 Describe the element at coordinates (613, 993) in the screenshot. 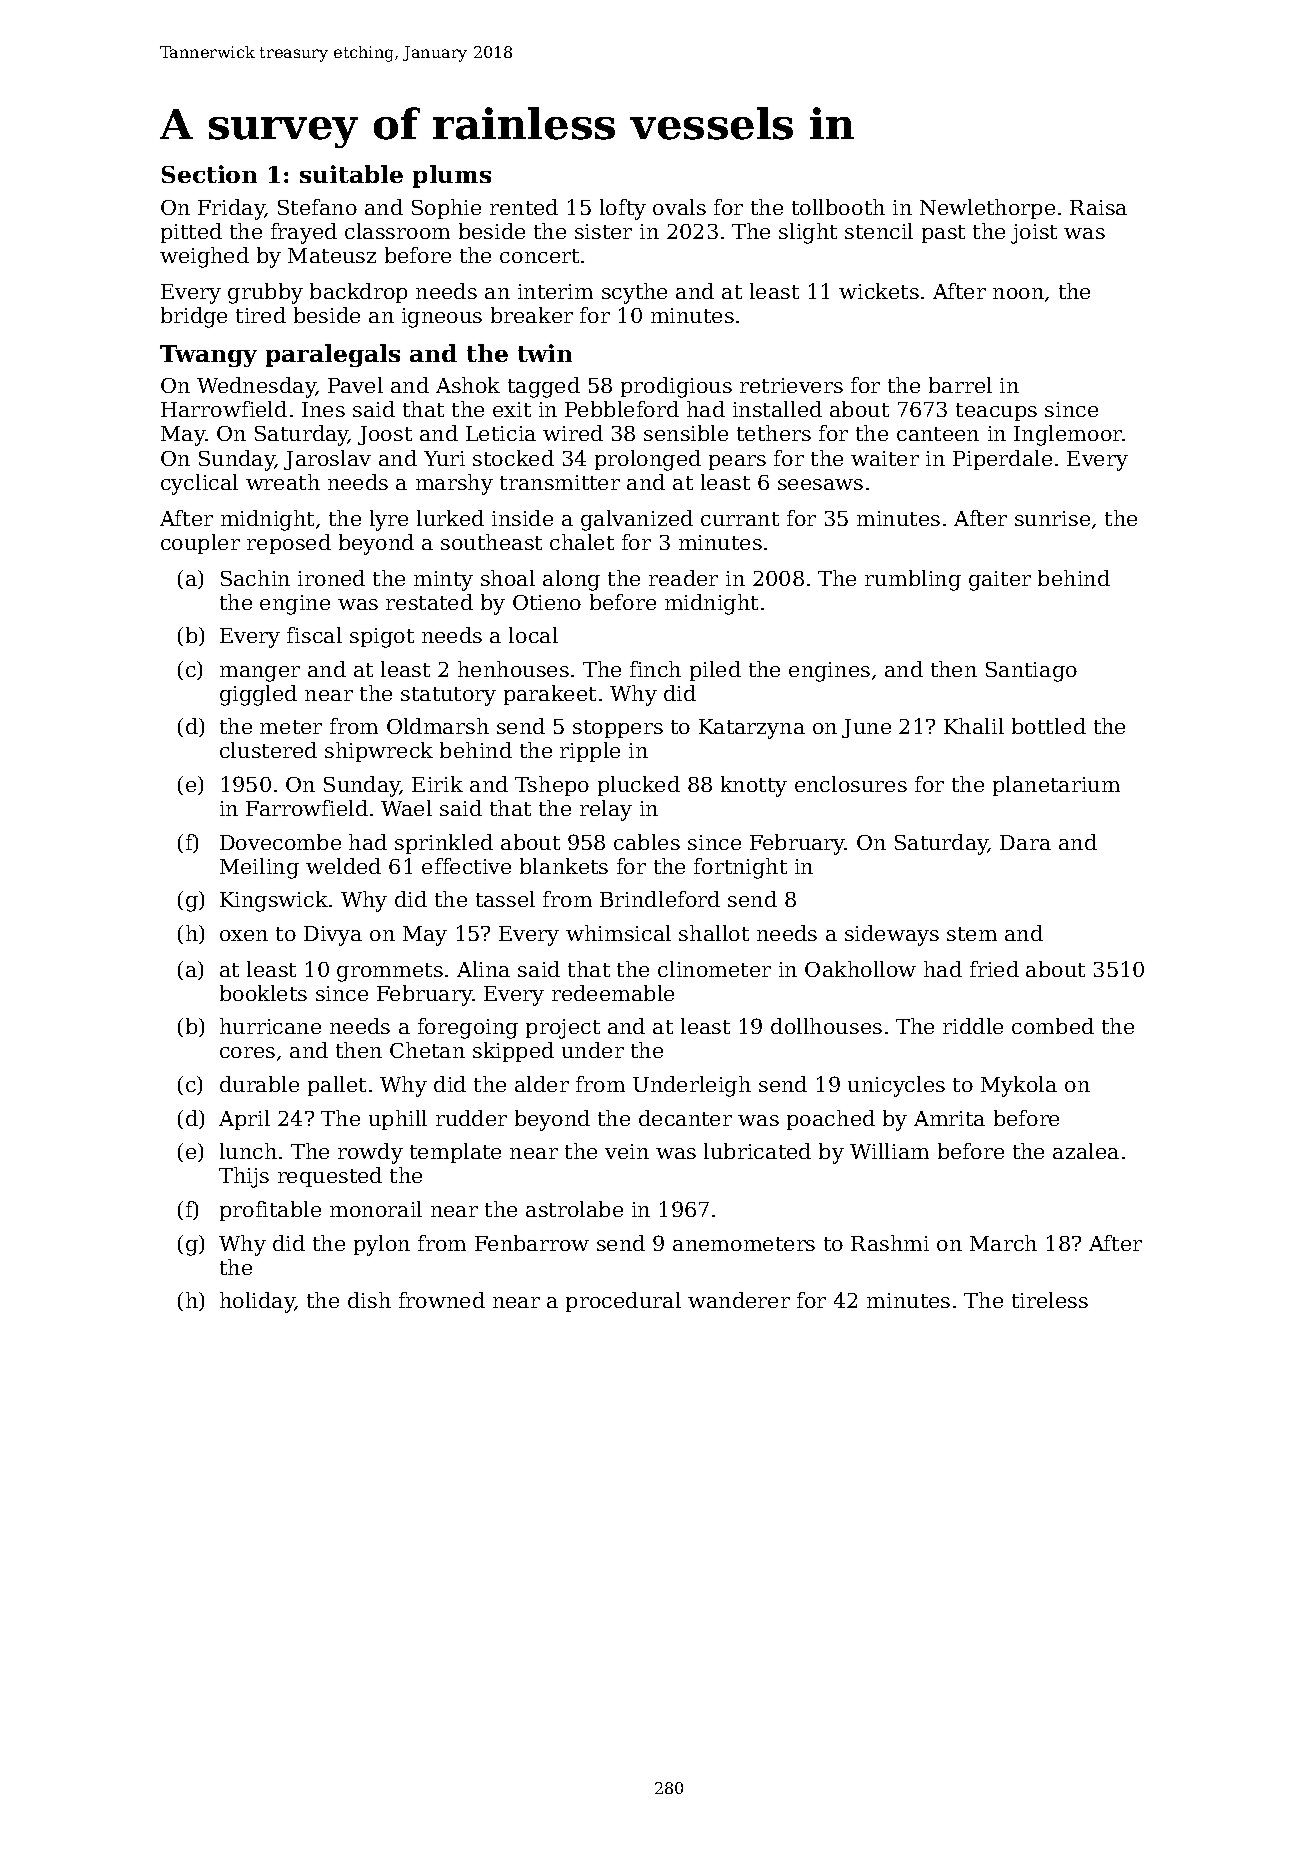

I see `redeemable` at that location.
